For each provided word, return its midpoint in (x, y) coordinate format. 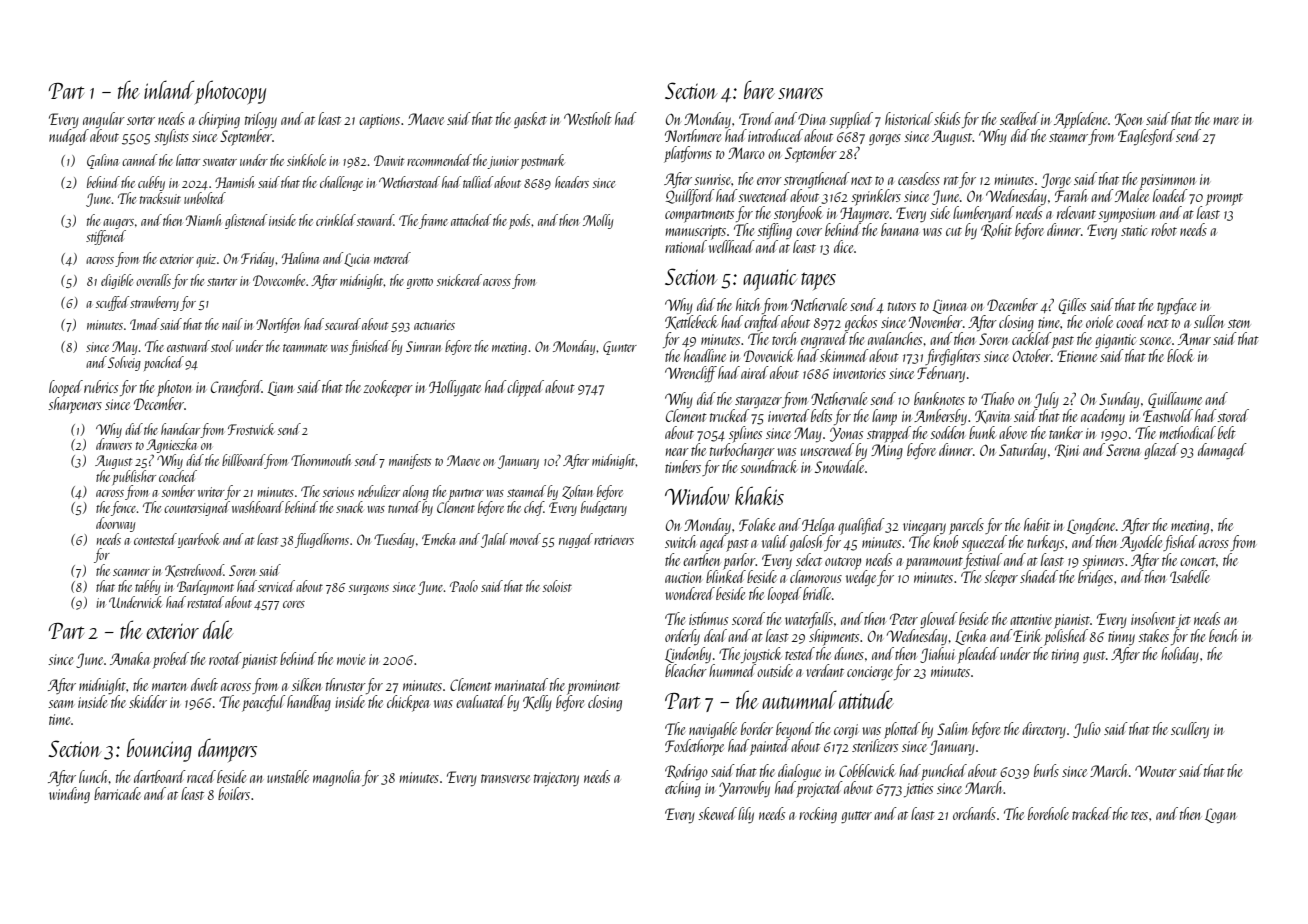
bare (759, 89)
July (1046, 400)
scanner (131, 572)
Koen (1129, 120)
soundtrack (768, 466)
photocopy (230, 92)
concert (1198, 561)
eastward (188, 346)
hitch (748, 304)
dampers (227, 750)
